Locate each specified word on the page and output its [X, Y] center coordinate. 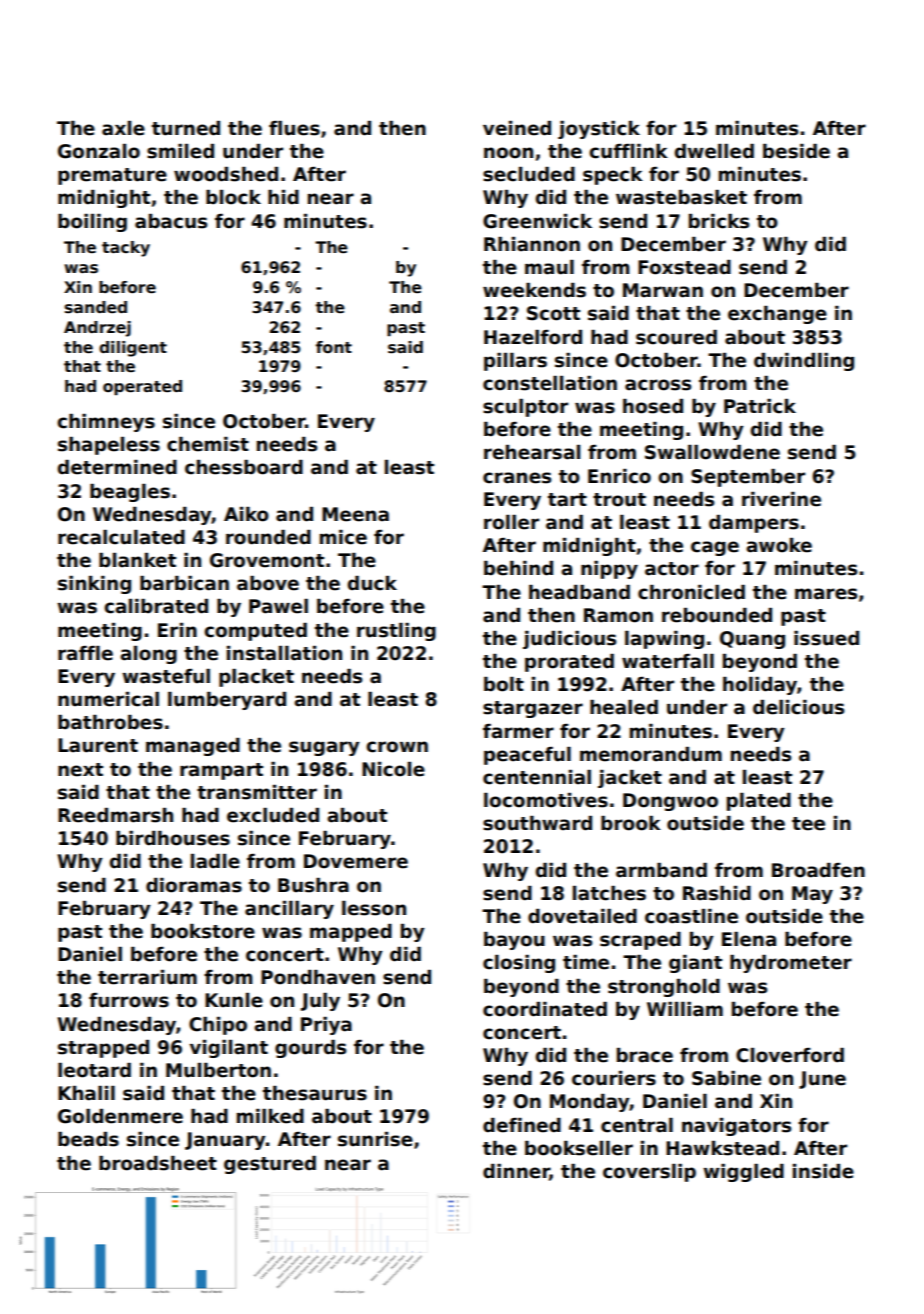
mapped [351, 933]
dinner [516, 1172]
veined [517, 128]
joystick [599, 130]
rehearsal [532, 452]
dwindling [804, 362]
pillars [515, 362]
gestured [270, 1165]
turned [186, 128]
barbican [184, 583]
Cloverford [790, 1055]
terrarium [147, 977]
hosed [653, 406]
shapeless [109, 446]
